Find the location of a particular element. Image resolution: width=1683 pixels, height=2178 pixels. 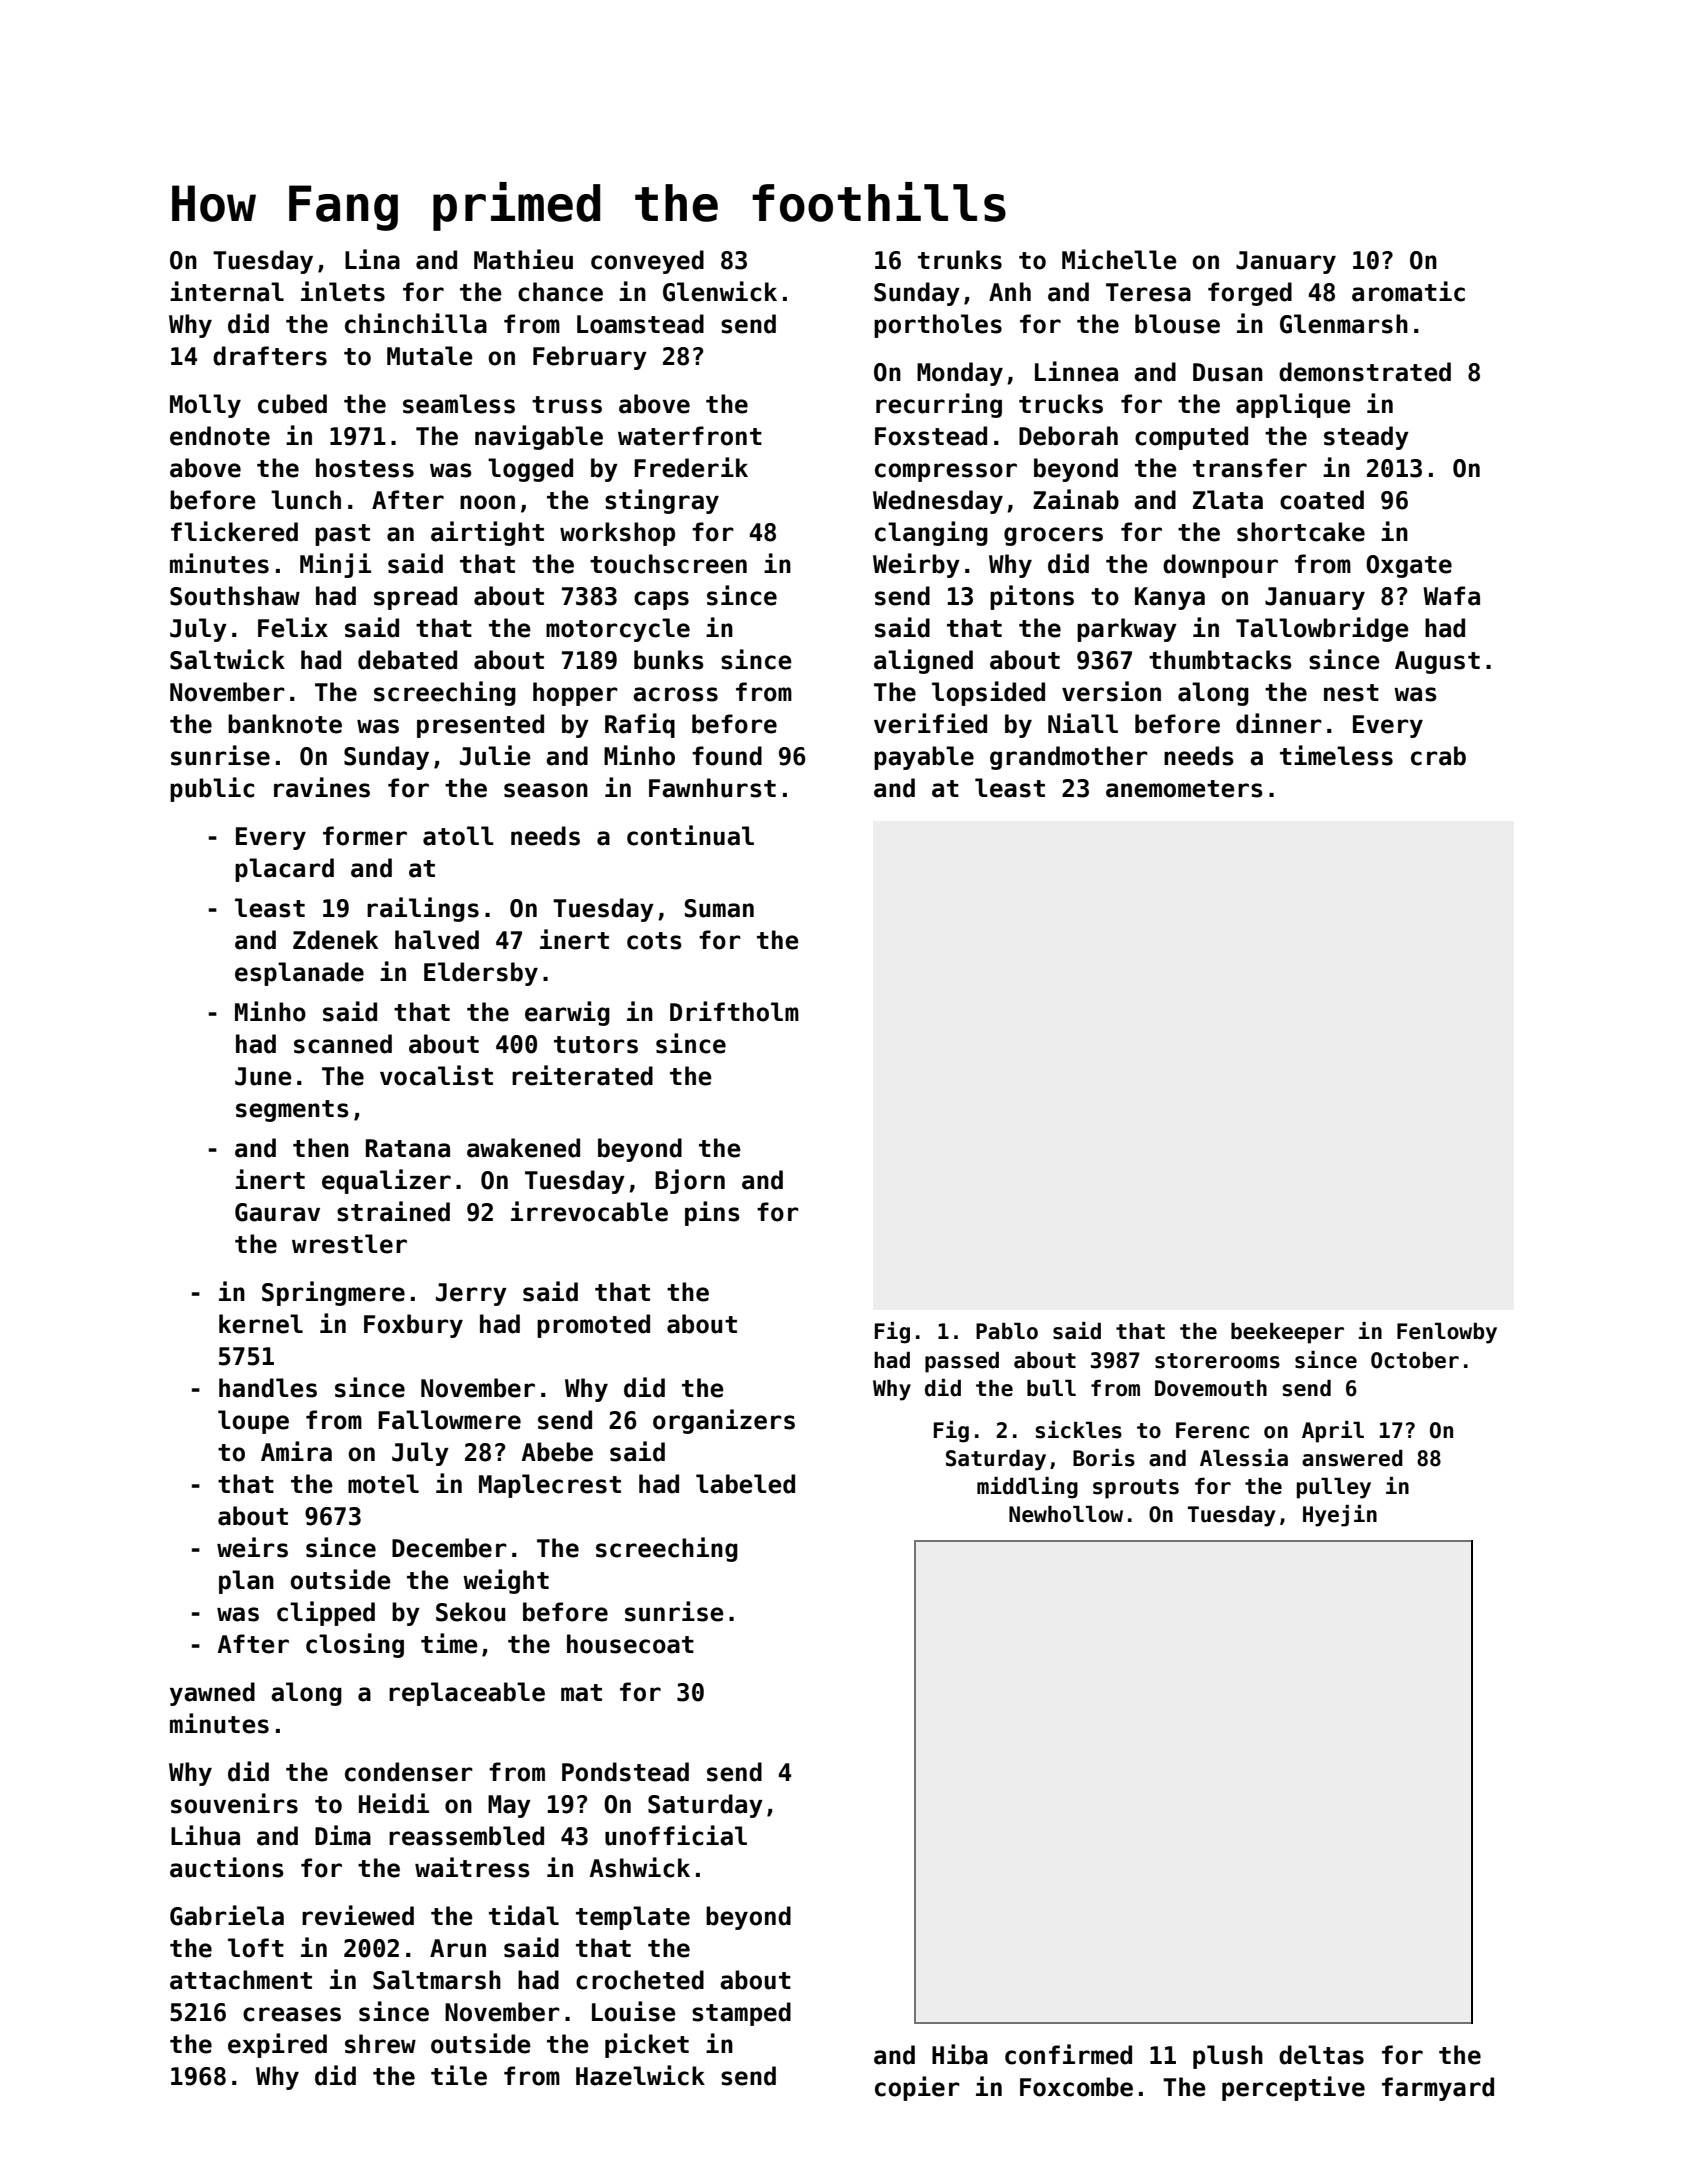

chinchilla is located at coordinates (416, 323).
